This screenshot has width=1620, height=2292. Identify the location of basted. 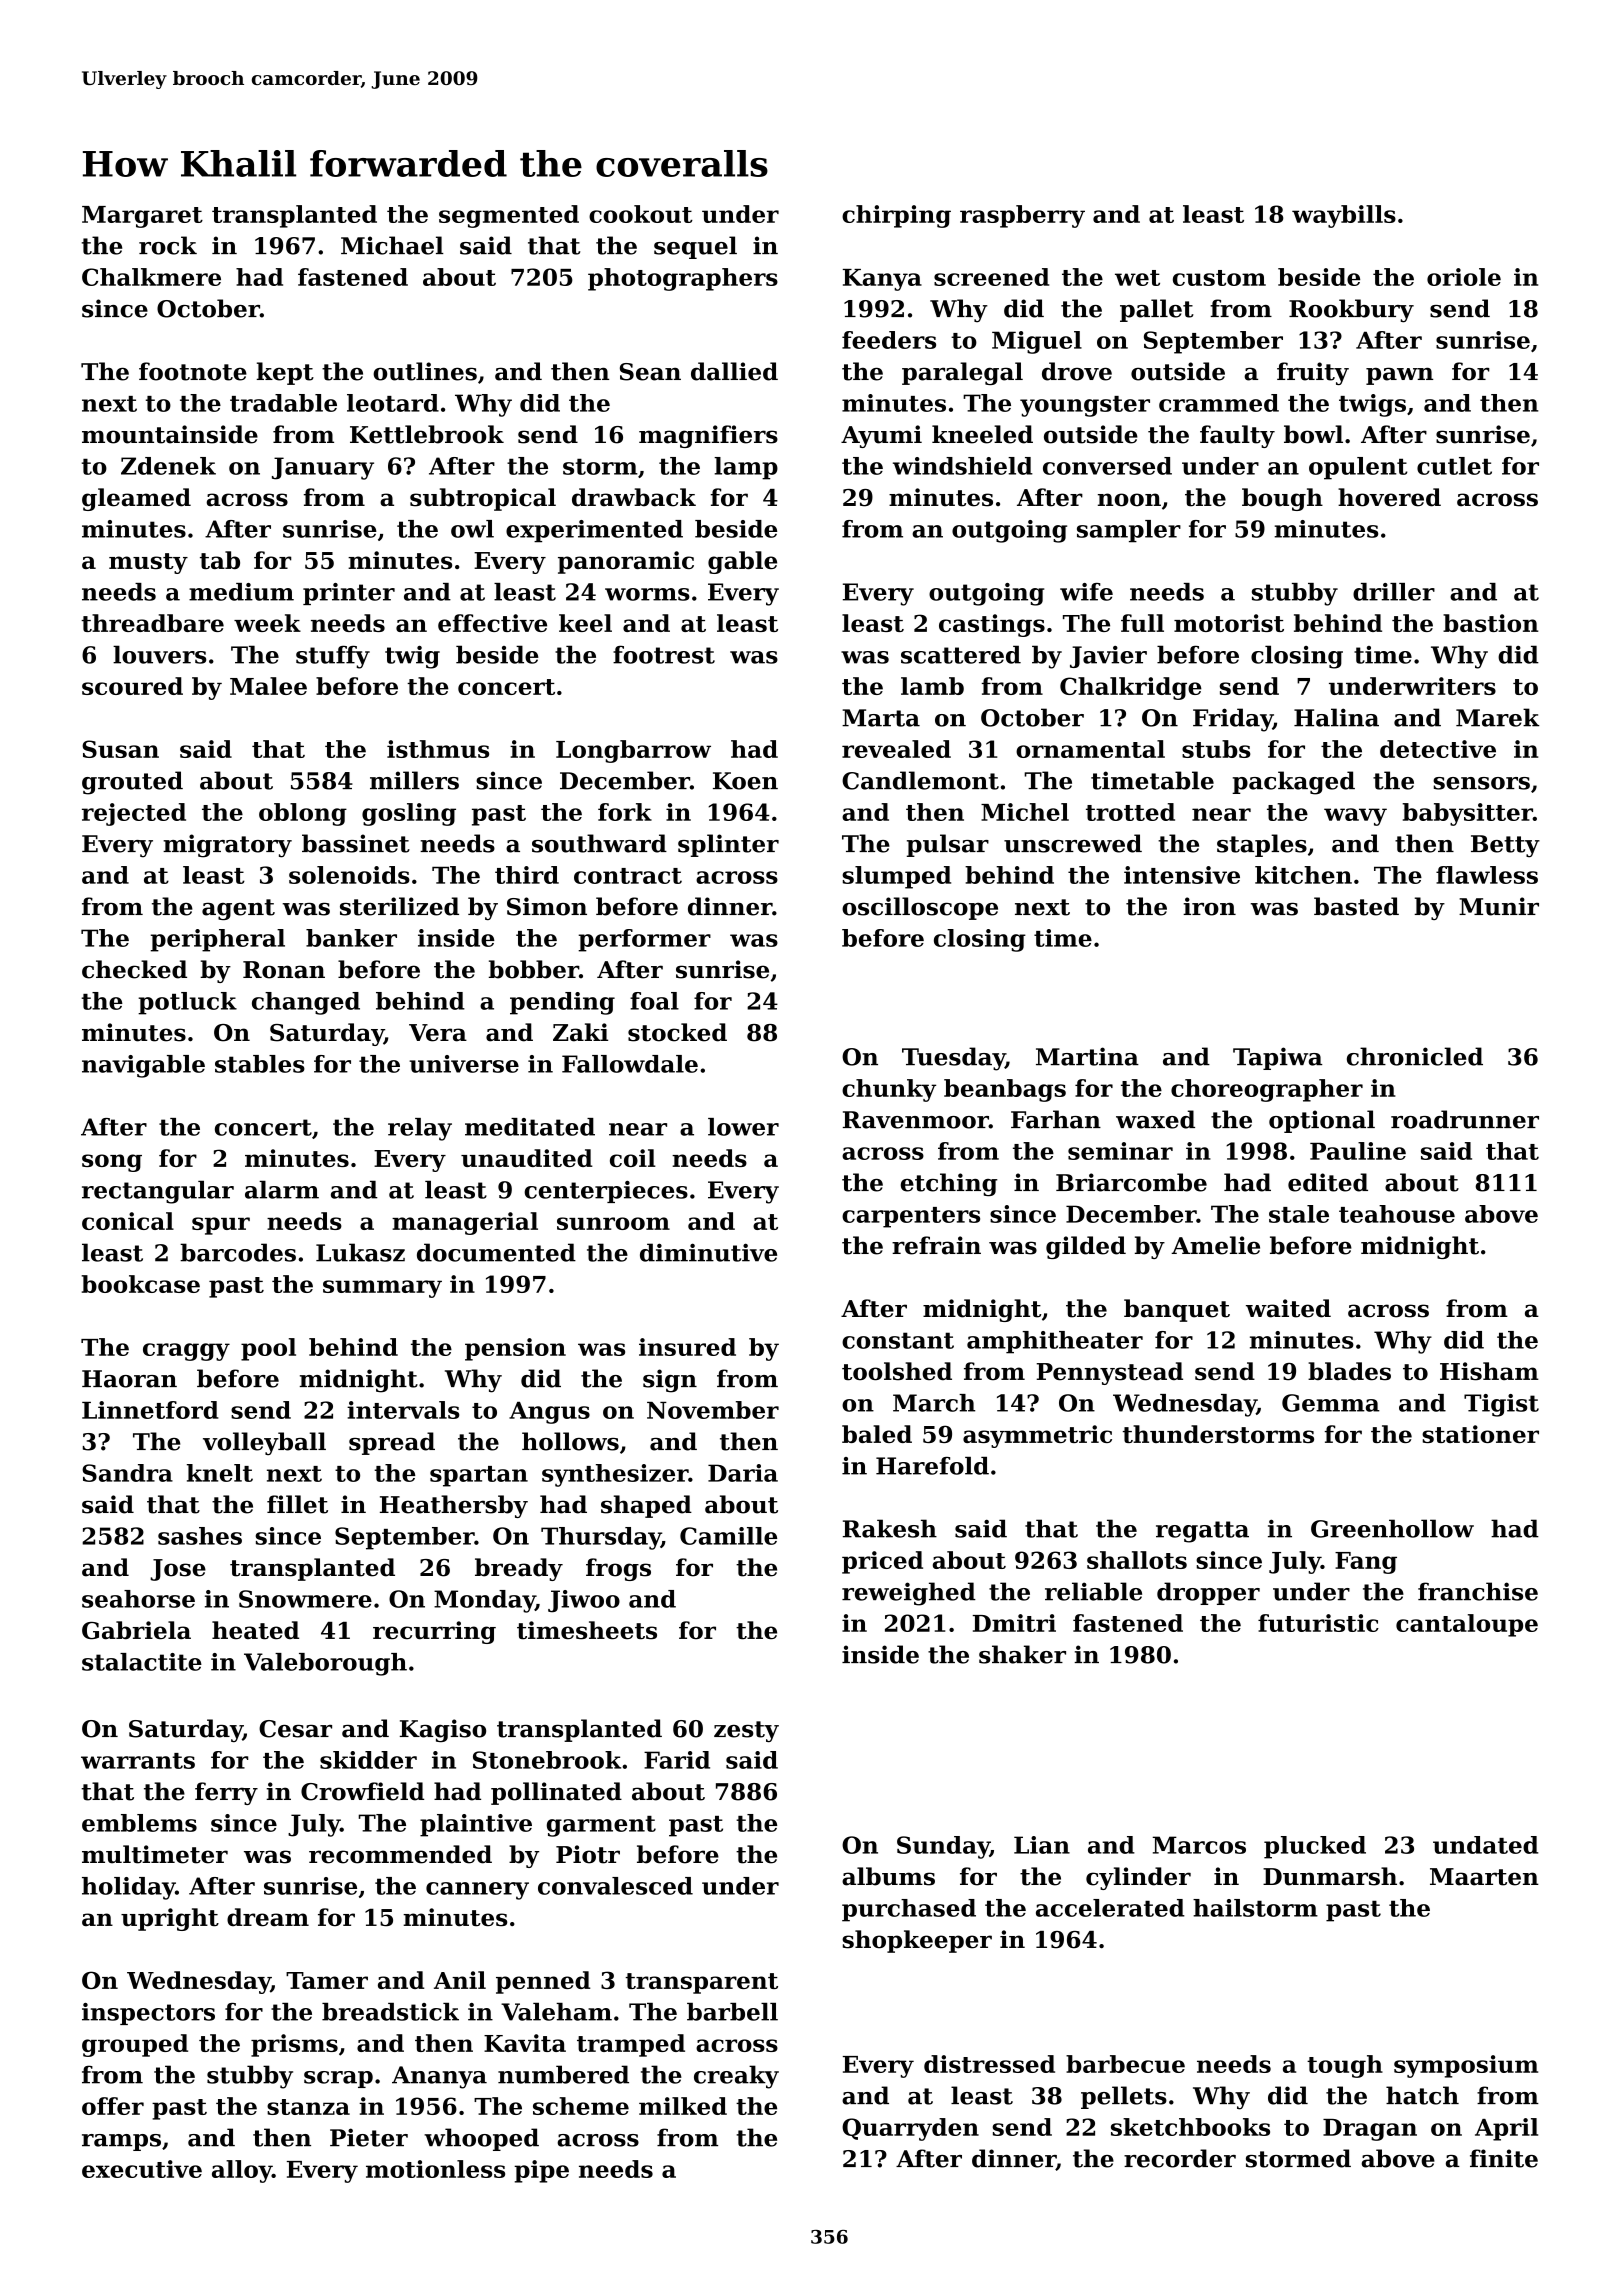
(1356, 906).
